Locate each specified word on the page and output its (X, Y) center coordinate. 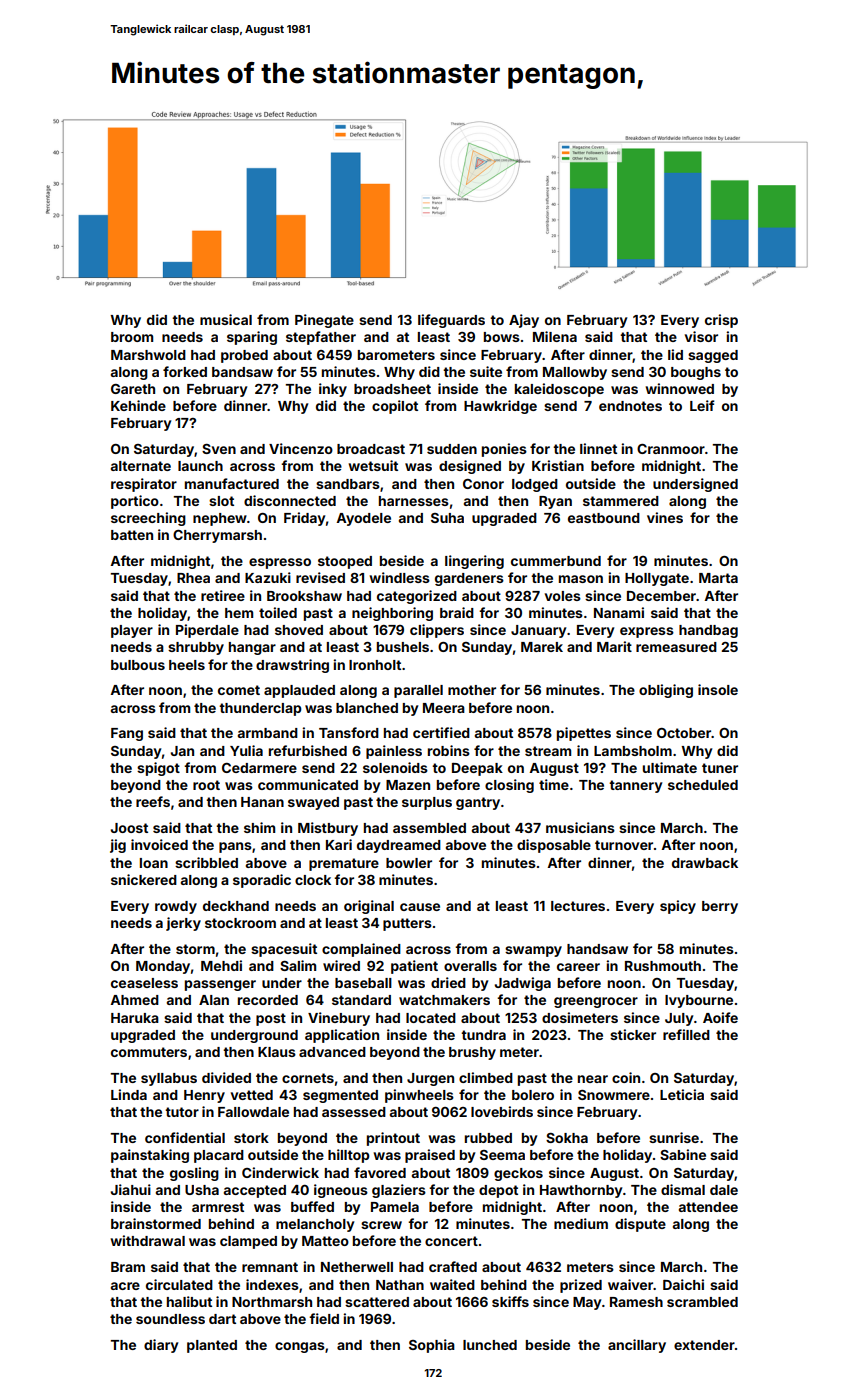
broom (132, 337)
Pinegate (324, 321)
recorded (268, 1000)
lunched (490, 1345)
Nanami (619, 612)
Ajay (524, 321)
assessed (354, 1112)
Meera (444, 708)
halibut (189, 1301)
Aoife (720, 1017)
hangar (252, 648)
